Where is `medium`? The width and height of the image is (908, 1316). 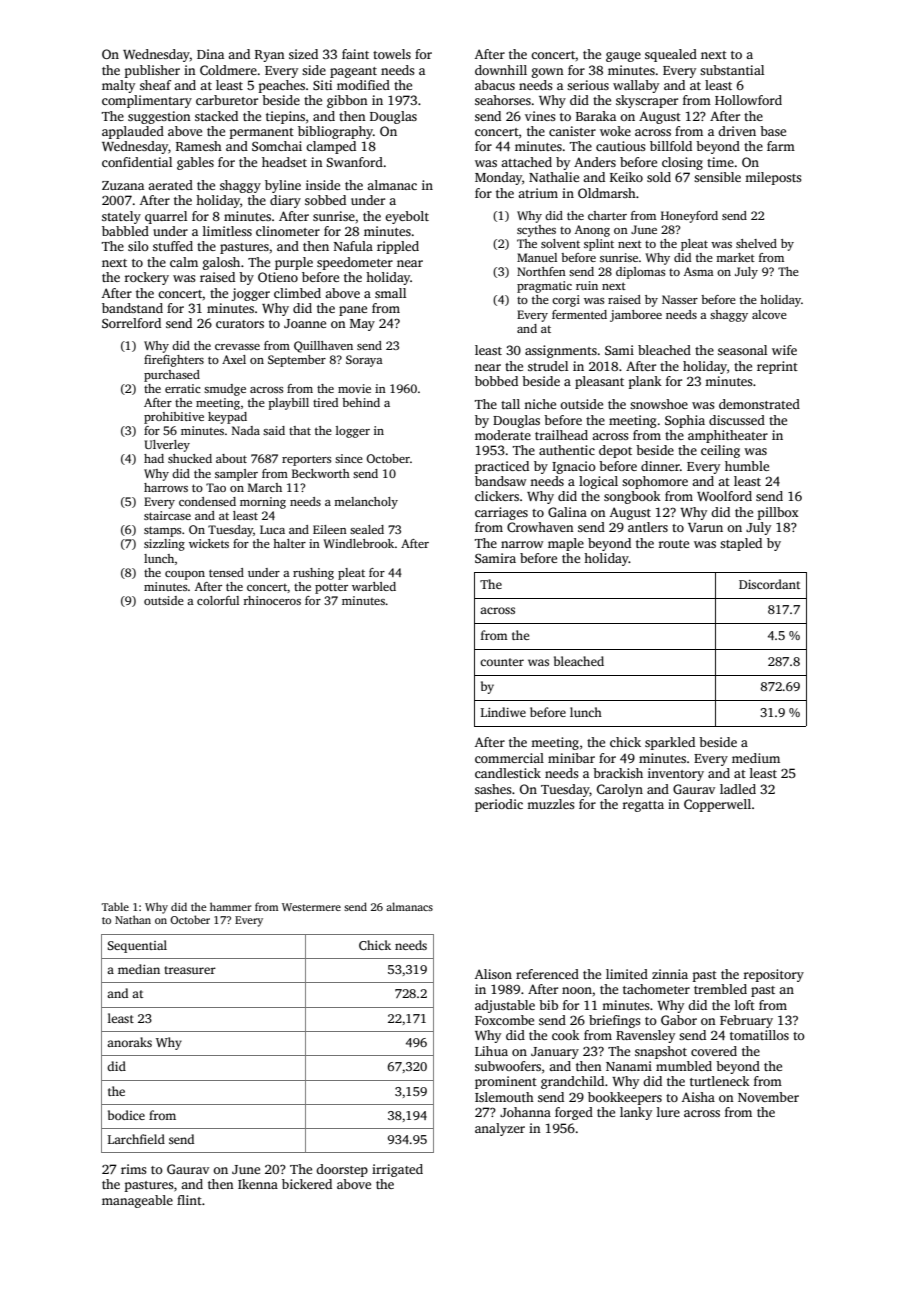 medium is located at coordinates (756, 758).
